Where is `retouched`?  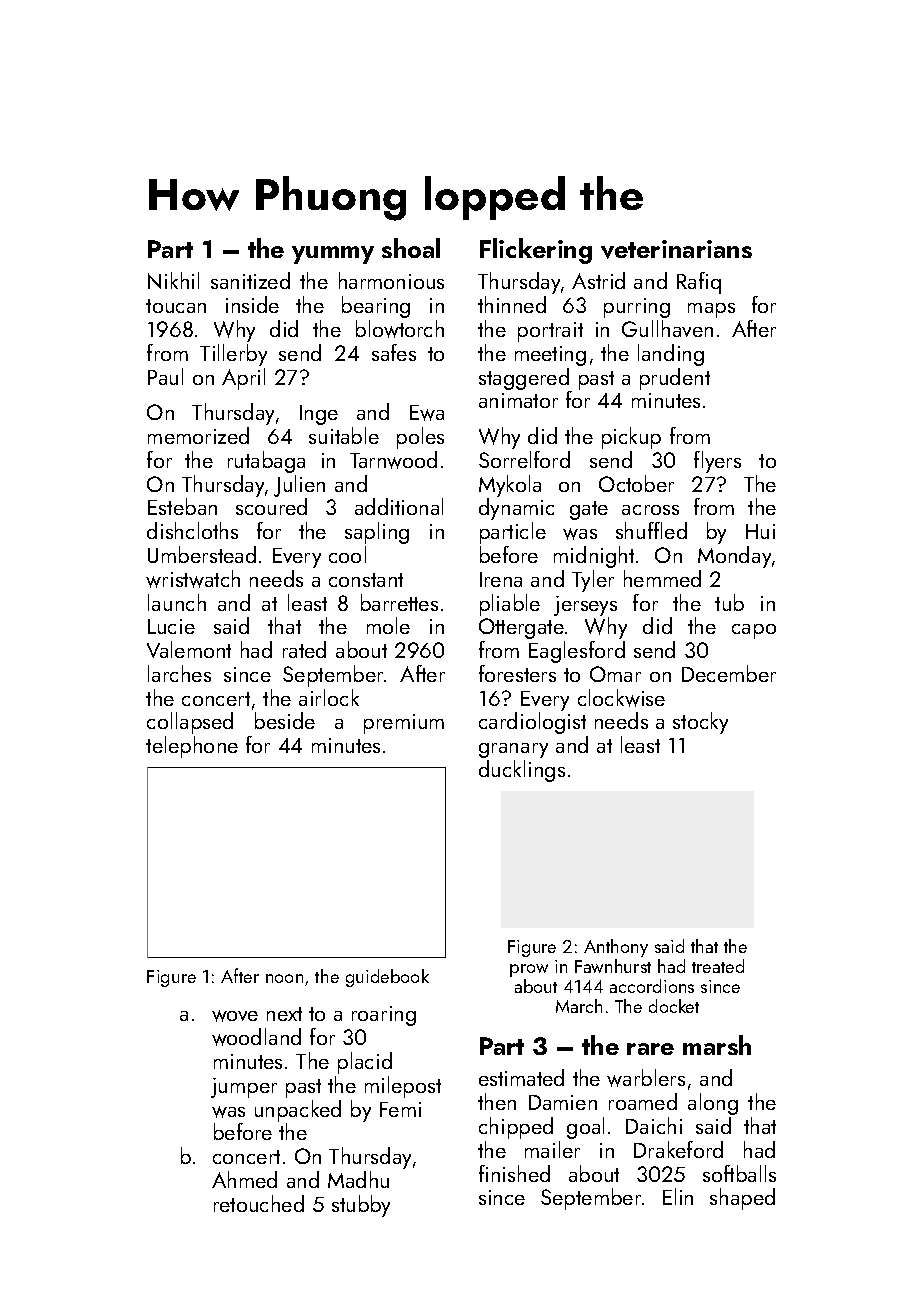
retouched is located at coordinates (259, 1203).
